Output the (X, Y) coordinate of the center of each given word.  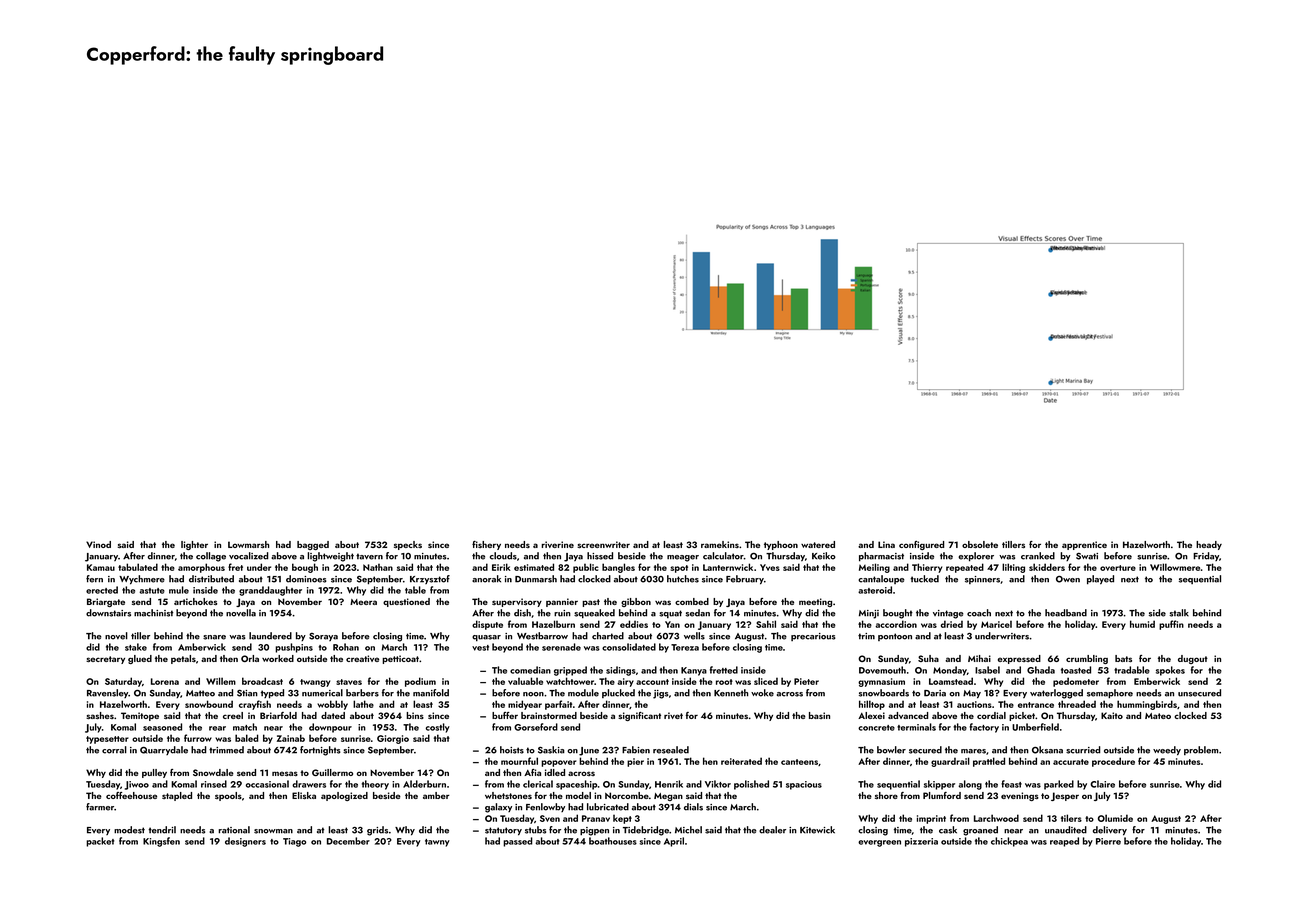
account (652, 682)
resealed (671, 750)
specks (408, 545)
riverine (558, 544)
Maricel (996, 624)
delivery (1110, 831)
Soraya (323, 637)
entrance (1036, 705)
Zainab (291, 738)
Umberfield (1035, 727)
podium (420, 682)
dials (693, 807)
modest (129, 830)
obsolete (980, 544)
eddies (634, 624)
